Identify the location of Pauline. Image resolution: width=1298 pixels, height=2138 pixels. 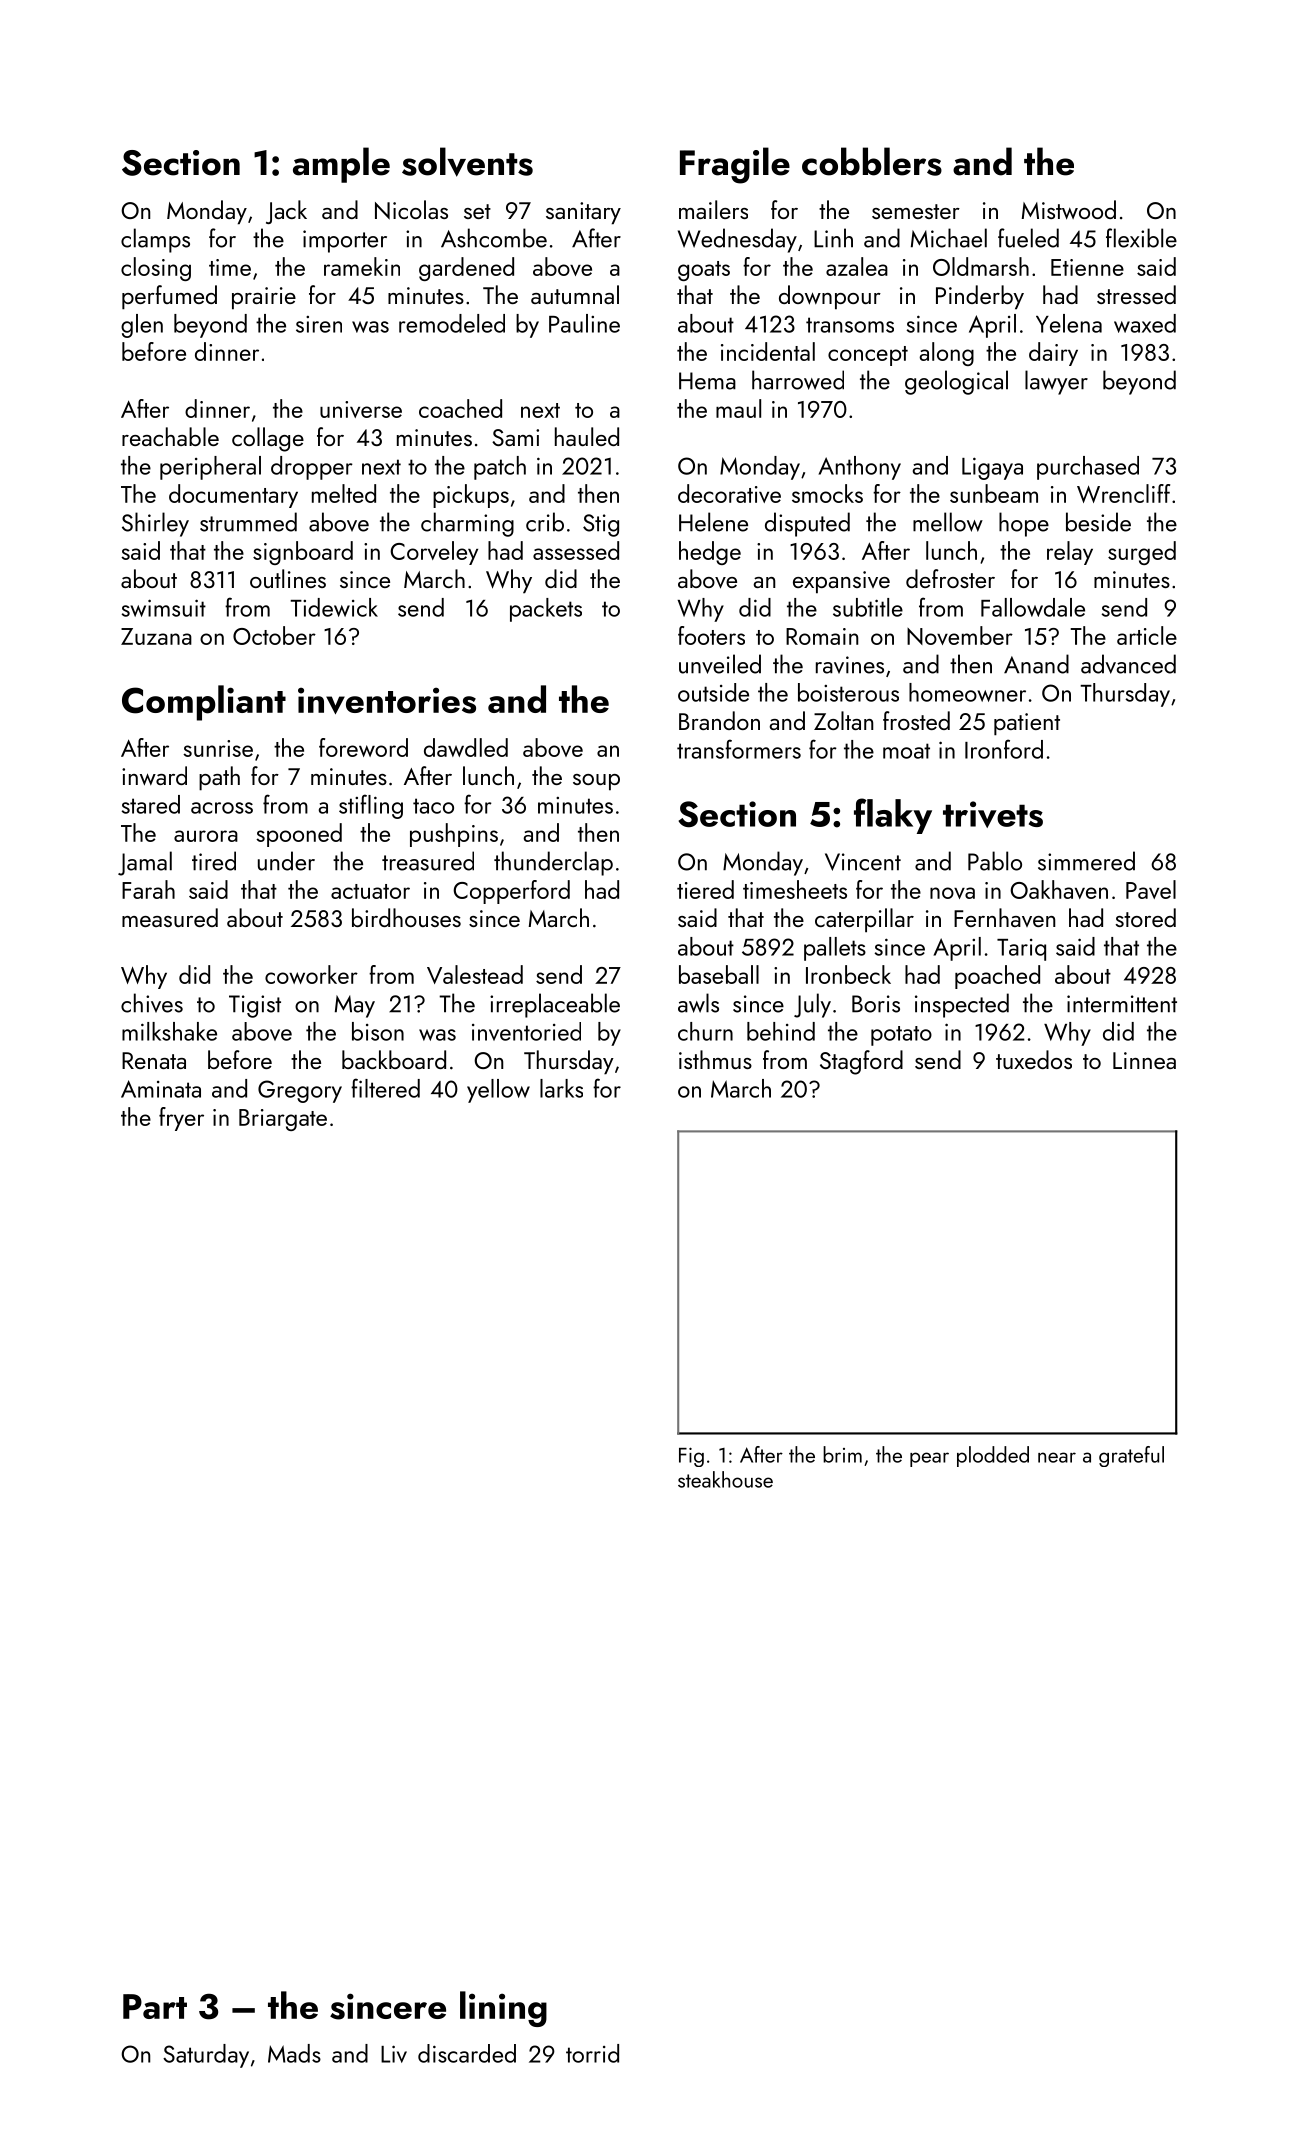
(584, 323).
